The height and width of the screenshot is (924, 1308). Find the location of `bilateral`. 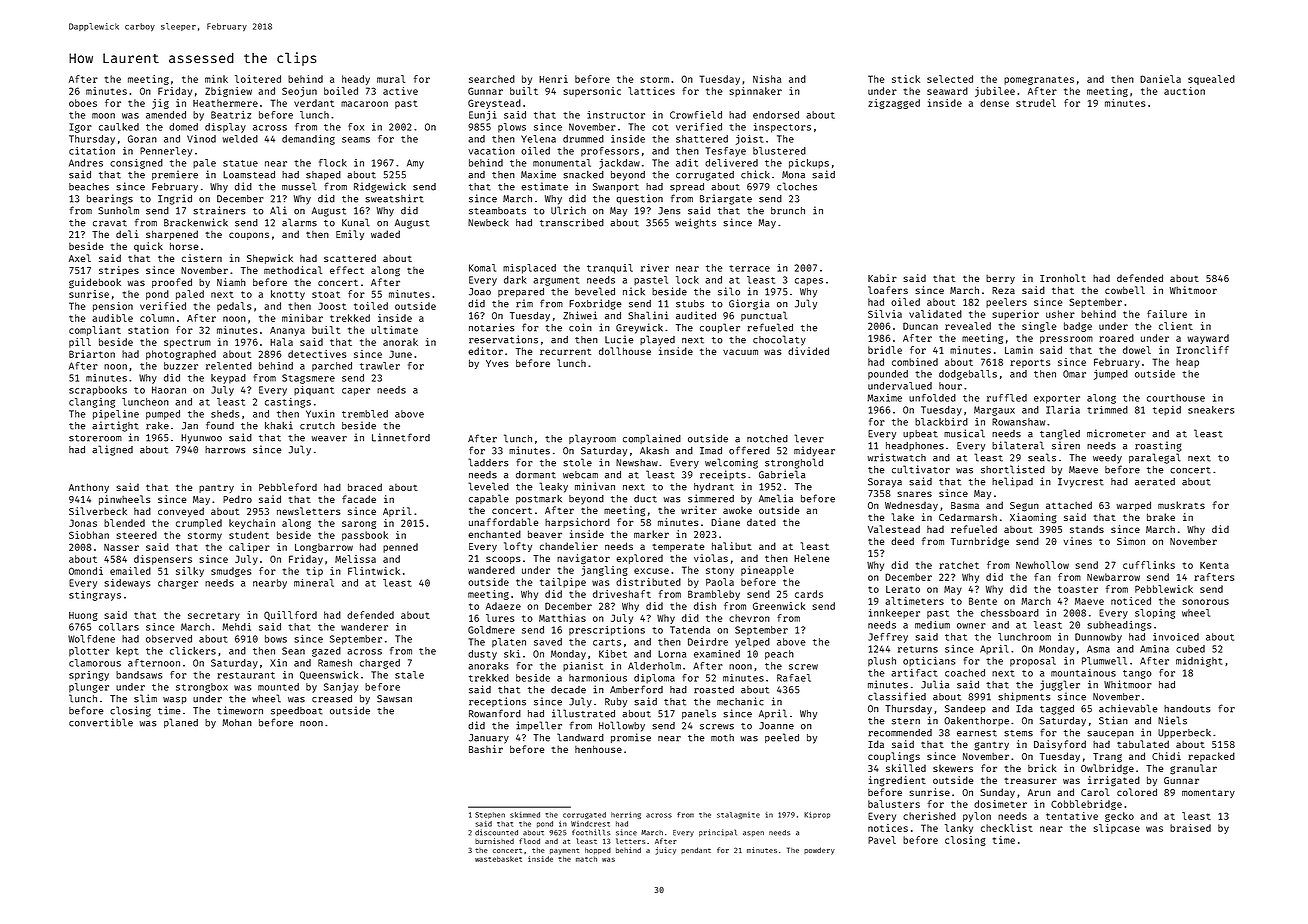

bilateral is located at coordinates (1018, 445).
